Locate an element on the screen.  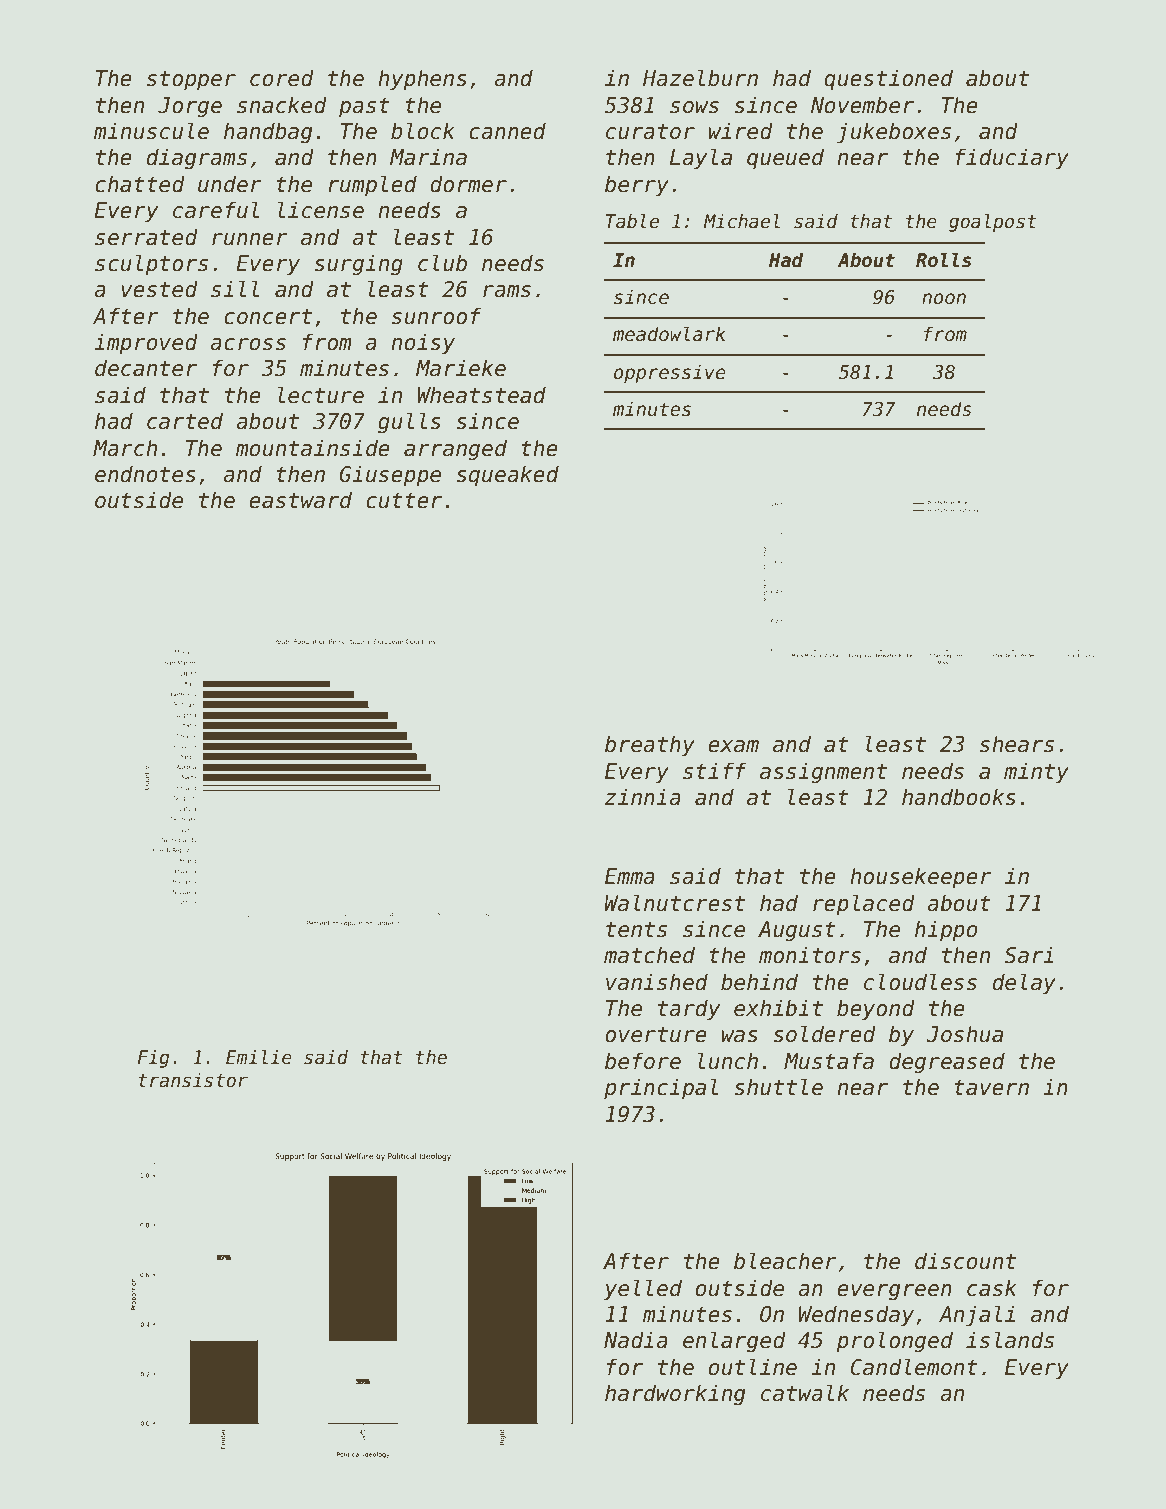
principal is located at coordinates (661, 1089).
